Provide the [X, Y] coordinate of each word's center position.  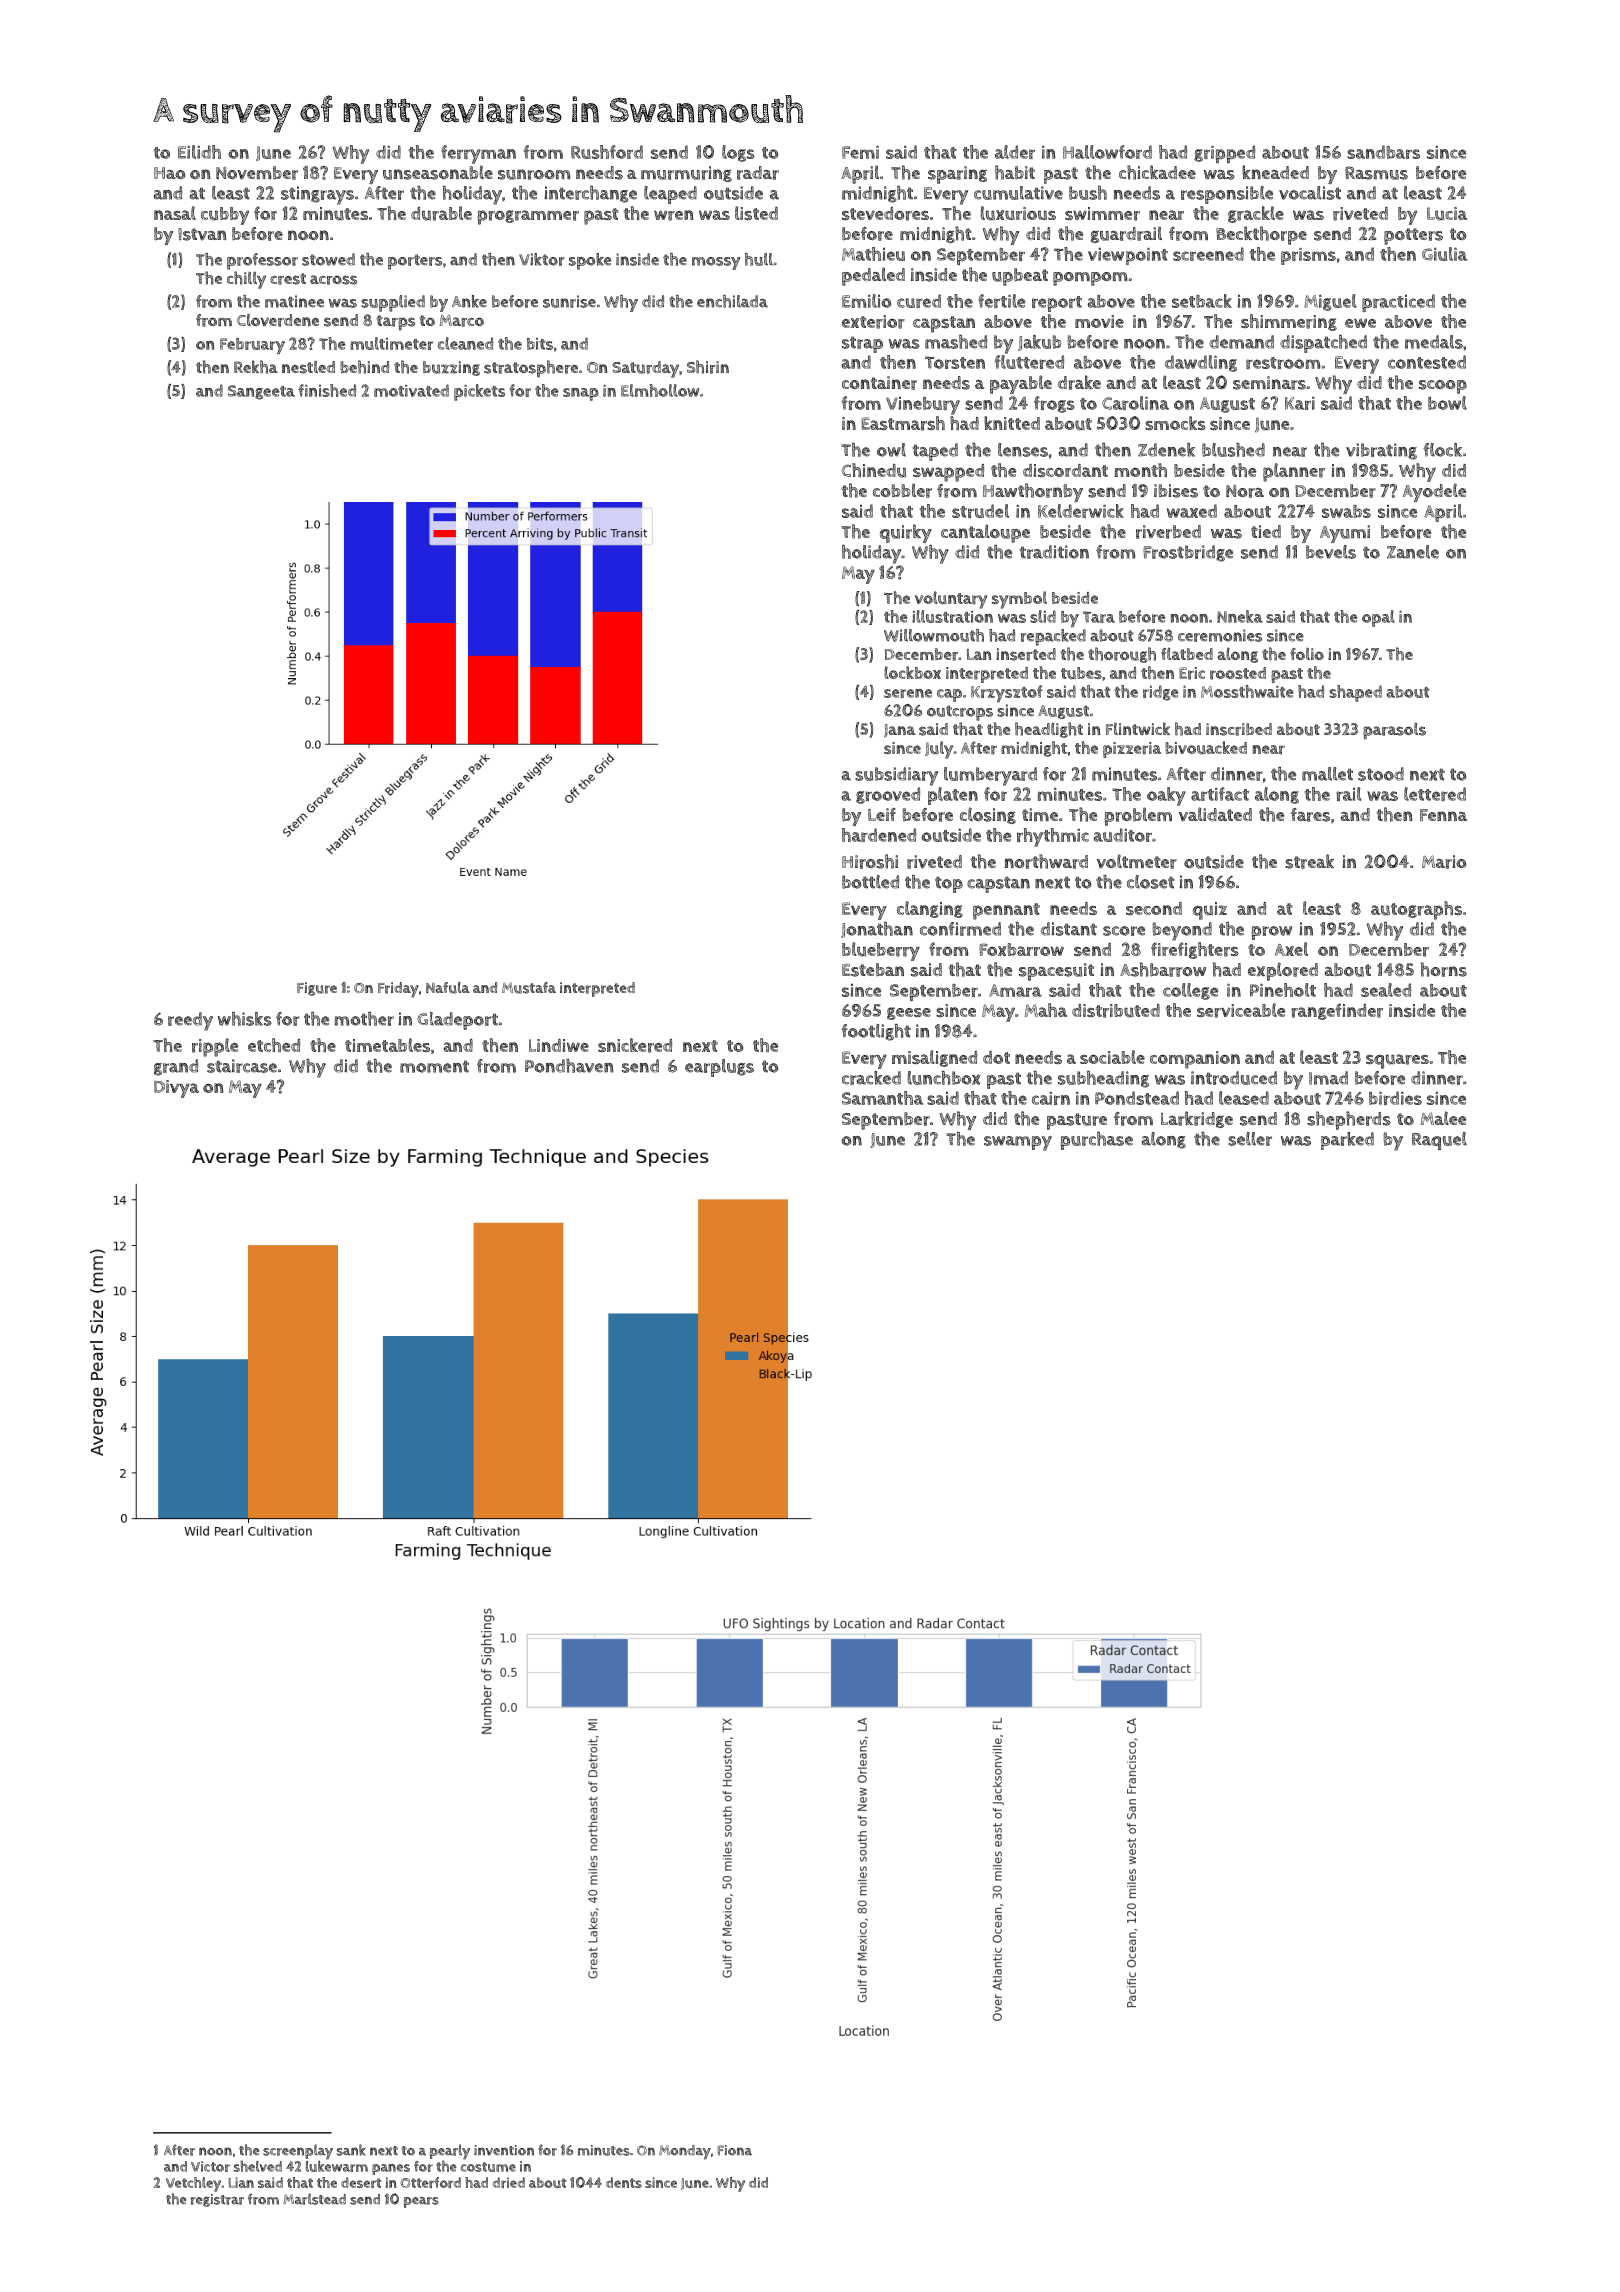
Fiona [734, 2150]
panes [391, 2169]
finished [327, 390]
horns [1444, 969]
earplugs [719, 1068]
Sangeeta [261, 392]
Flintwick [1138, 728]
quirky [906, 533]
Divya [176, 1089]
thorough [1122, 655]
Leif [882, 814]
